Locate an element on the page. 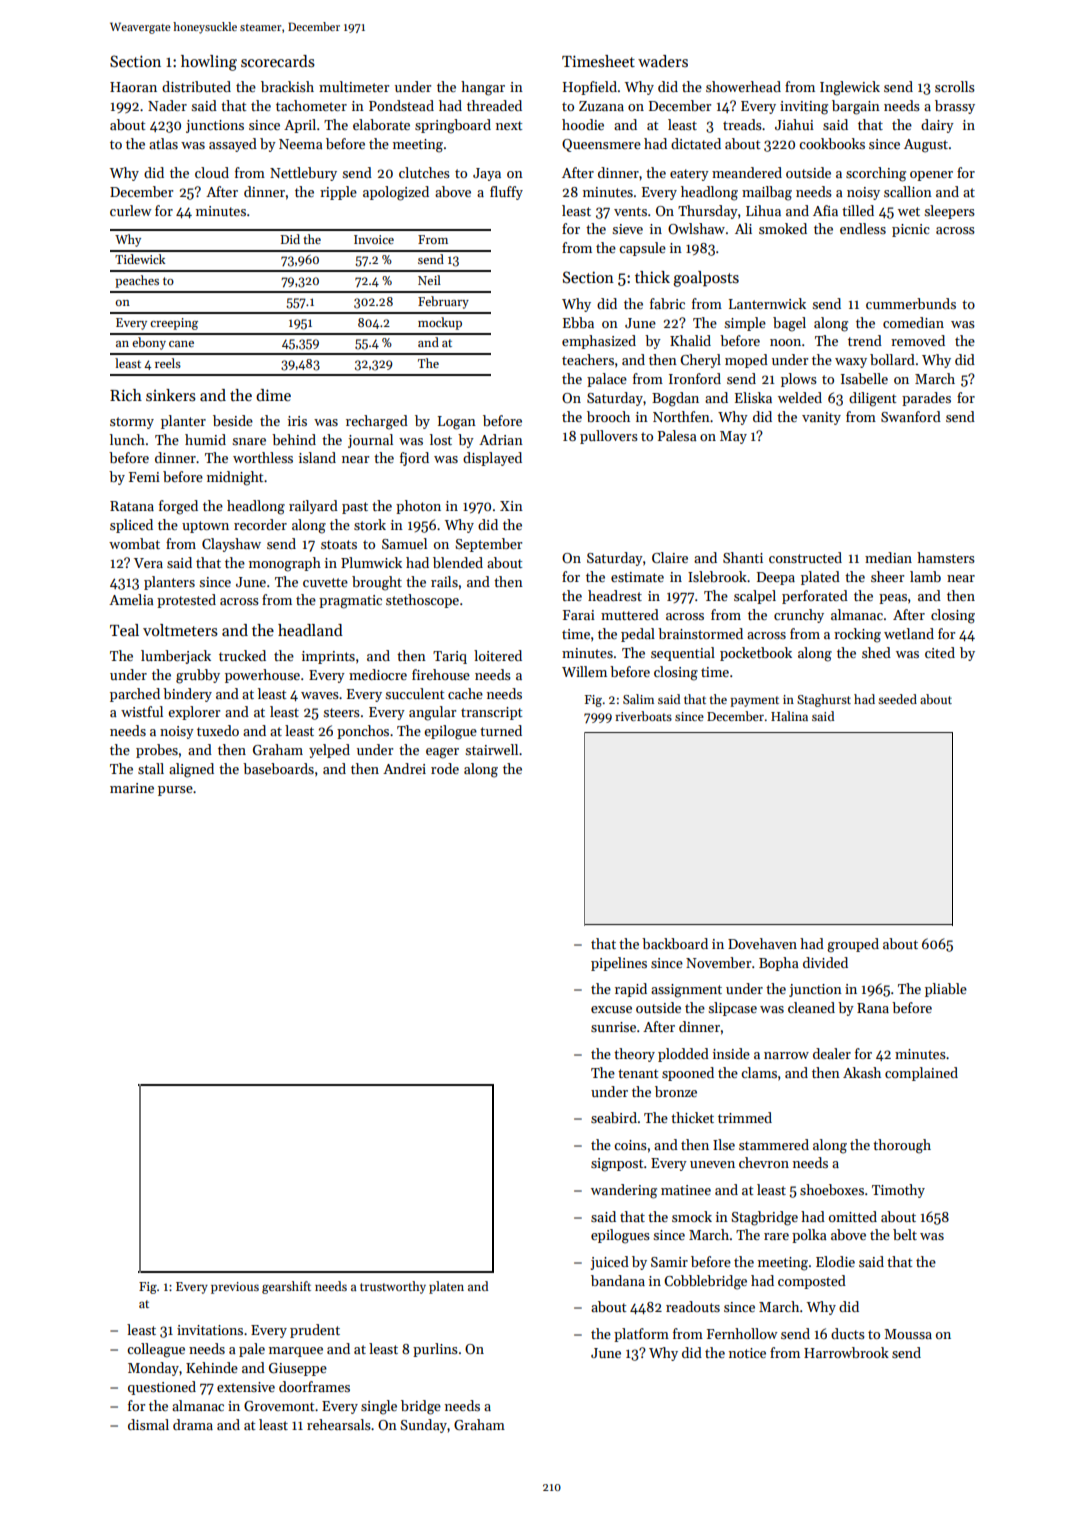  scorecards is located at coordinates (278, 61).
